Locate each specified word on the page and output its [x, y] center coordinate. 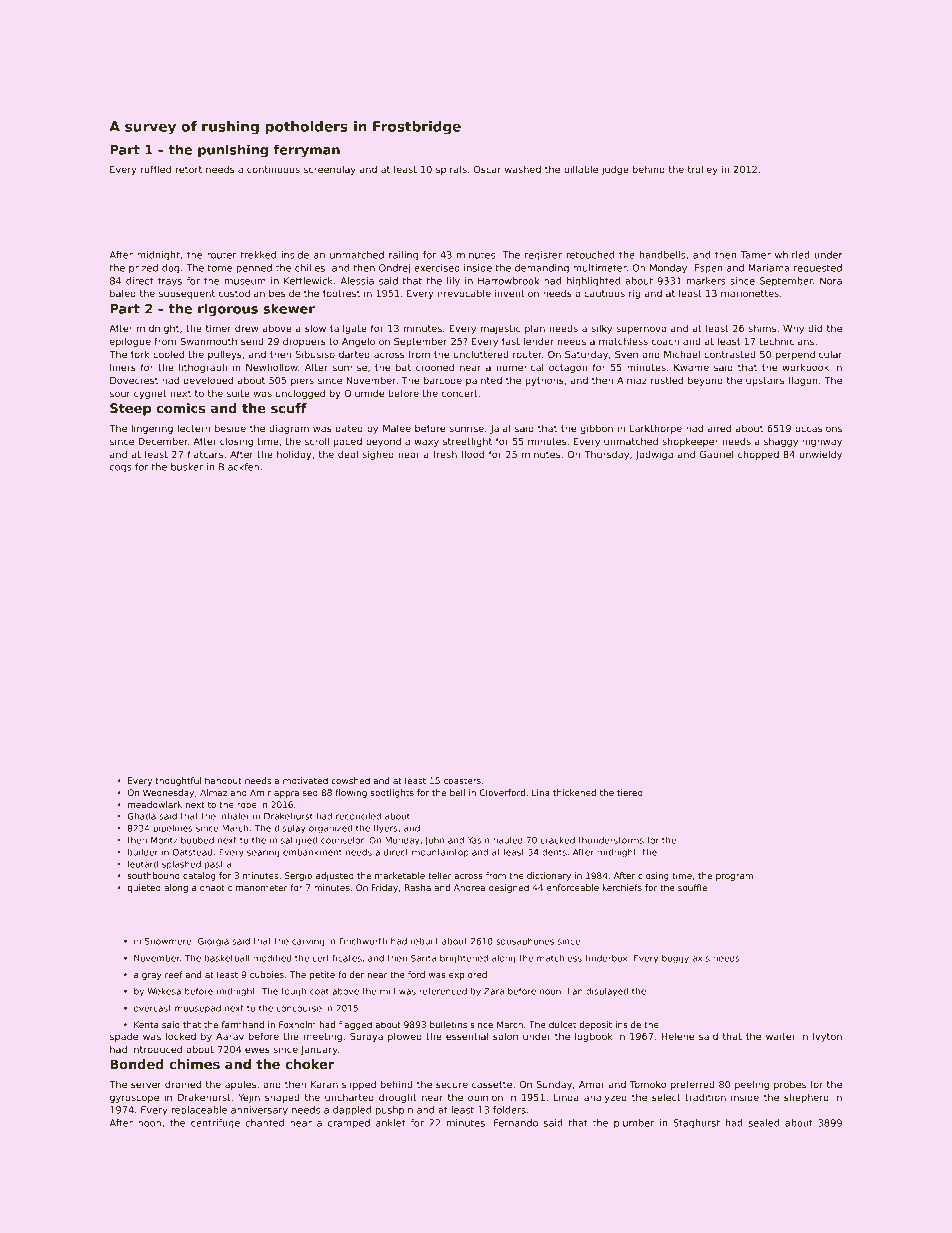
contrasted [730, 354]
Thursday [606, 455]
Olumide [364, 393]
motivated [305, 780]
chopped [758, 455]
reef [174, 974]
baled [123, 293]
